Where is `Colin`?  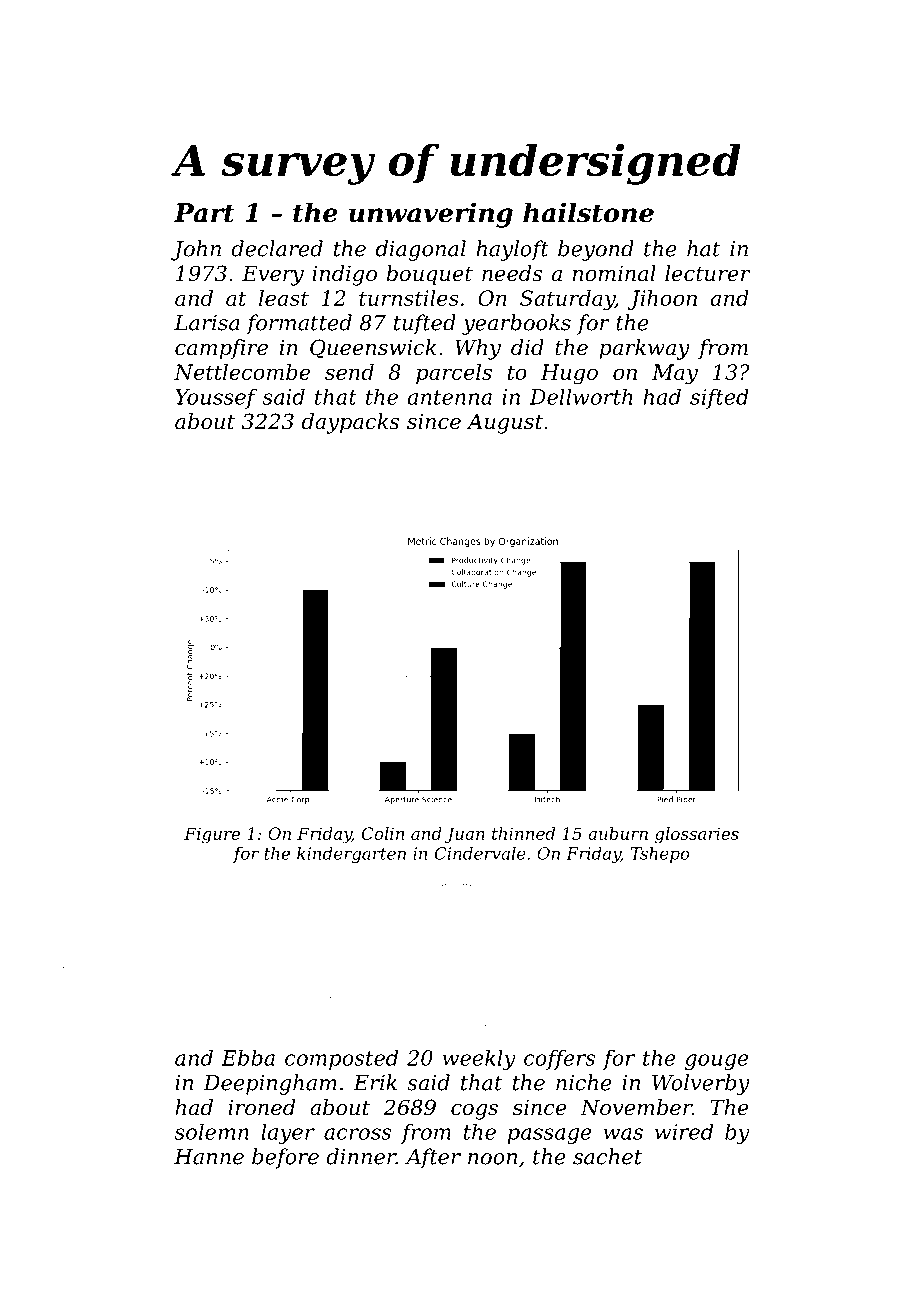
Colin is located at coordinates (383, 833).
